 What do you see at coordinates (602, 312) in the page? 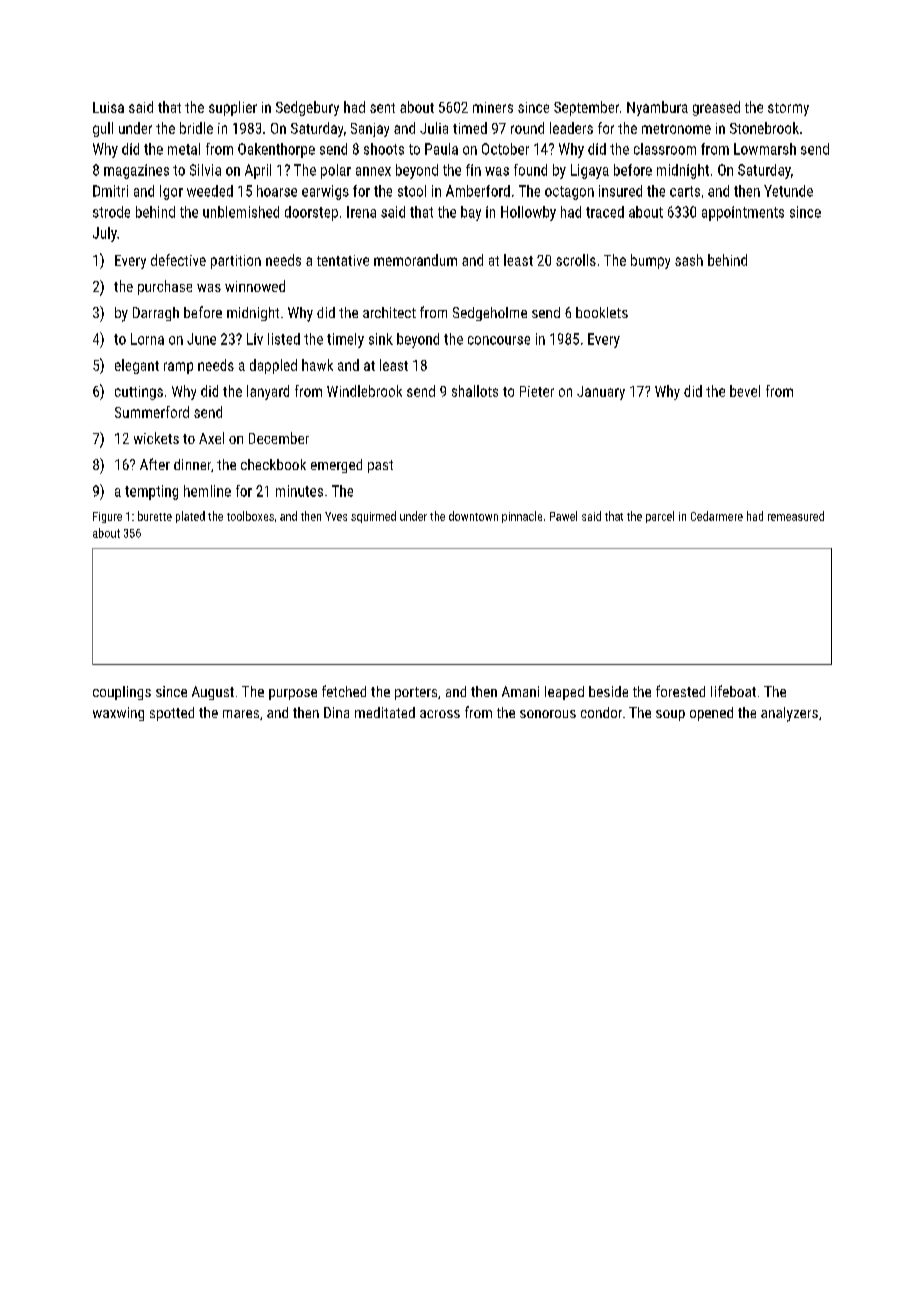
I see `booklets` at bounding box center [602, 312].
